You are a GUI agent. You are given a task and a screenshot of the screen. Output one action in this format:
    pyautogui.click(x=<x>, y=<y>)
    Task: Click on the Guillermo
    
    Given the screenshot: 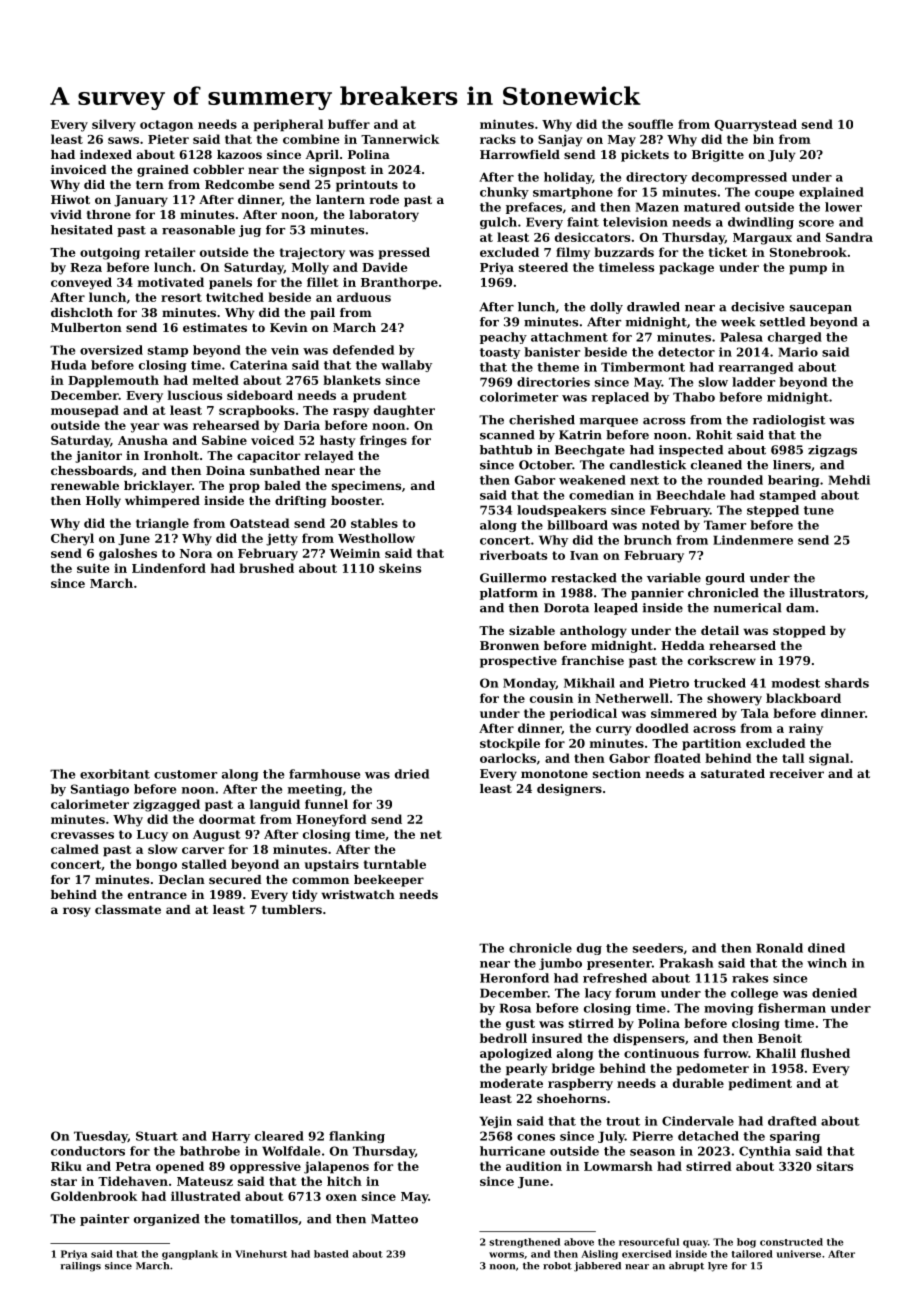 What is the action you would take?
    pyautogui.click(x=513, y=578)
